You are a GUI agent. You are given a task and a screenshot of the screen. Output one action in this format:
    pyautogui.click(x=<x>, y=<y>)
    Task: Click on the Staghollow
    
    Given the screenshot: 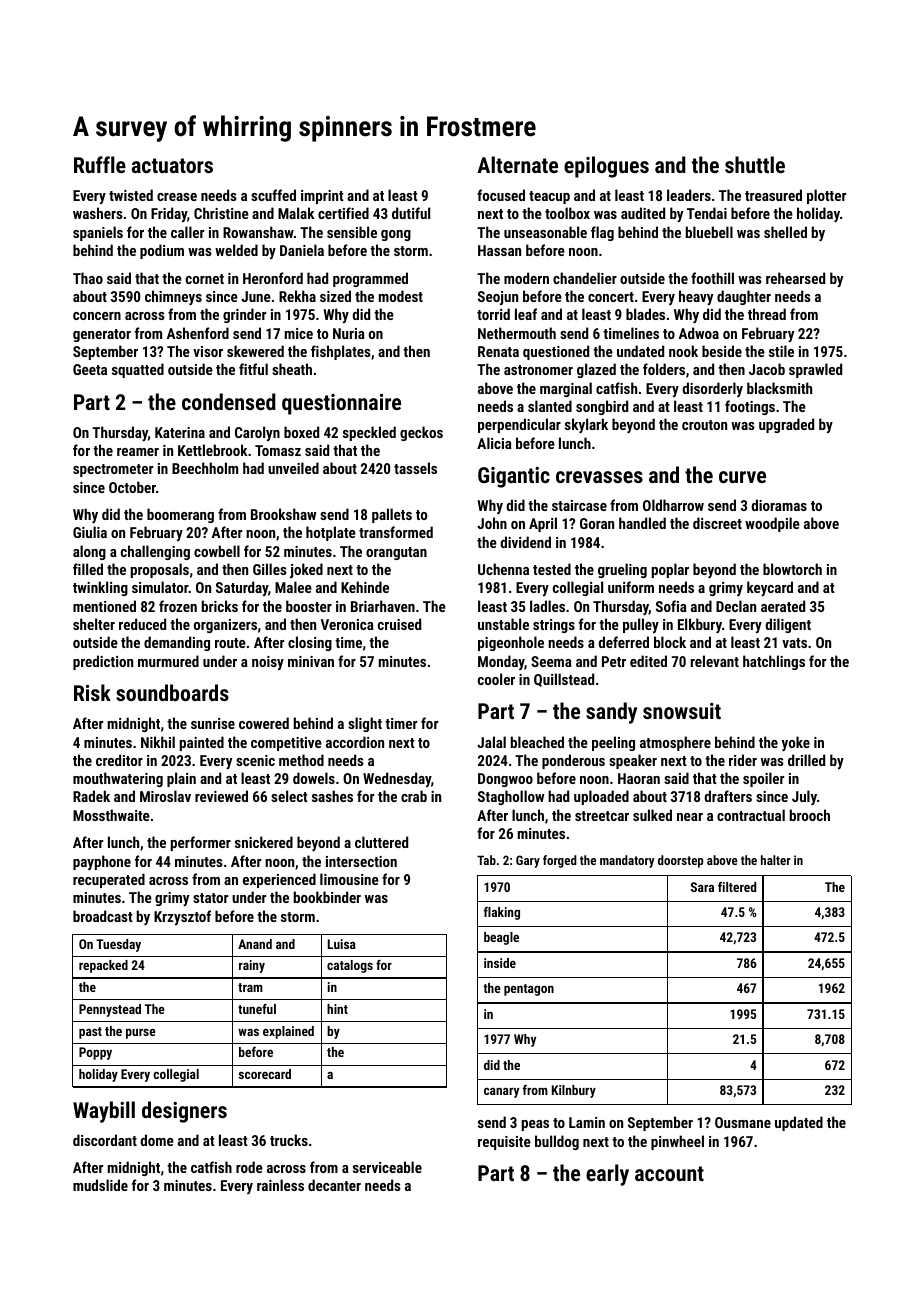 What is the action you would take?
    pyautogui.click(x=511, y=797)
